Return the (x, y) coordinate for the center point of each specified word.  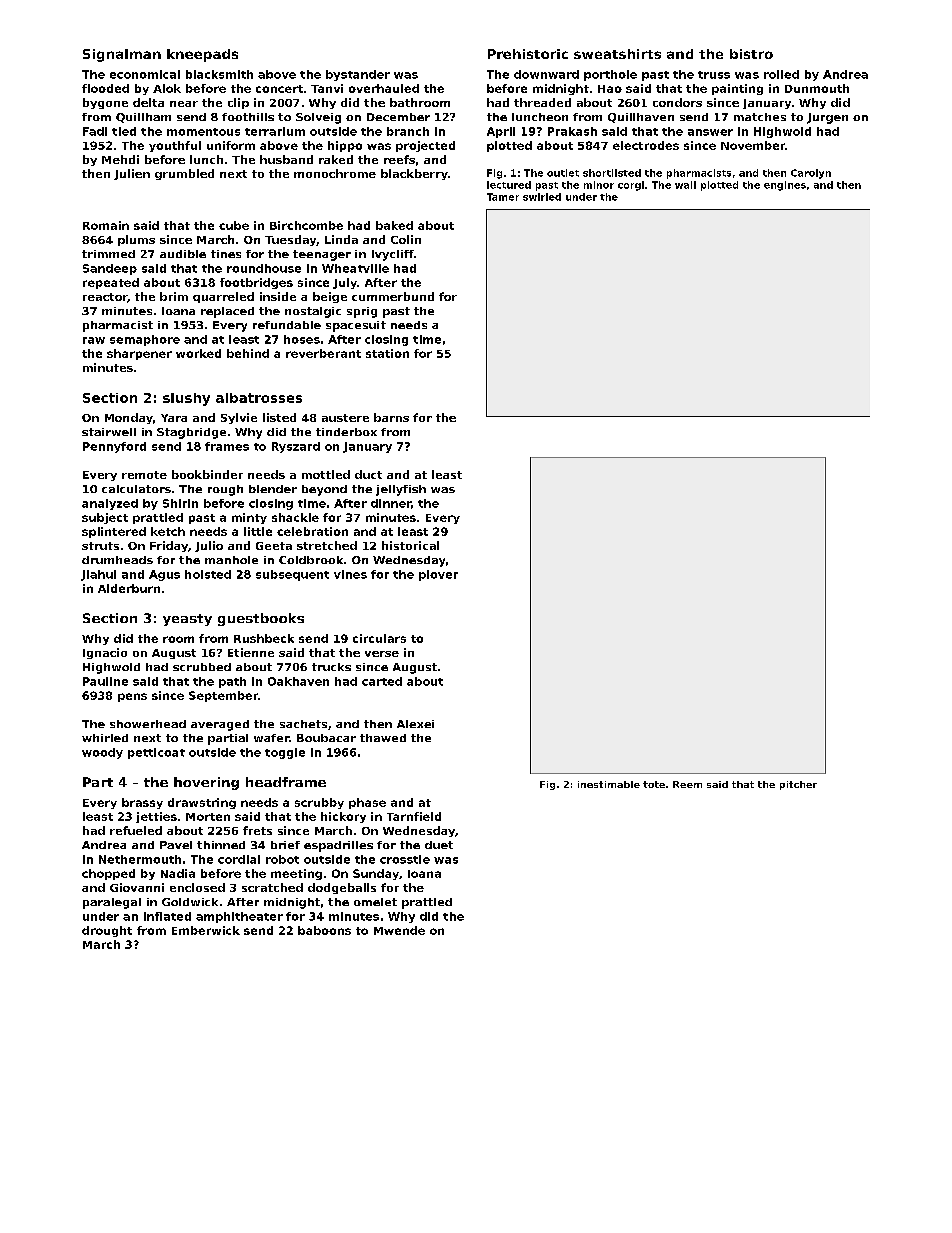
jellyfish (401, 490)
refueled (136, 830)
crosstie (405, 859)
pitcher (798, 785)
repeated (111, 283)
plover (438, 575)
